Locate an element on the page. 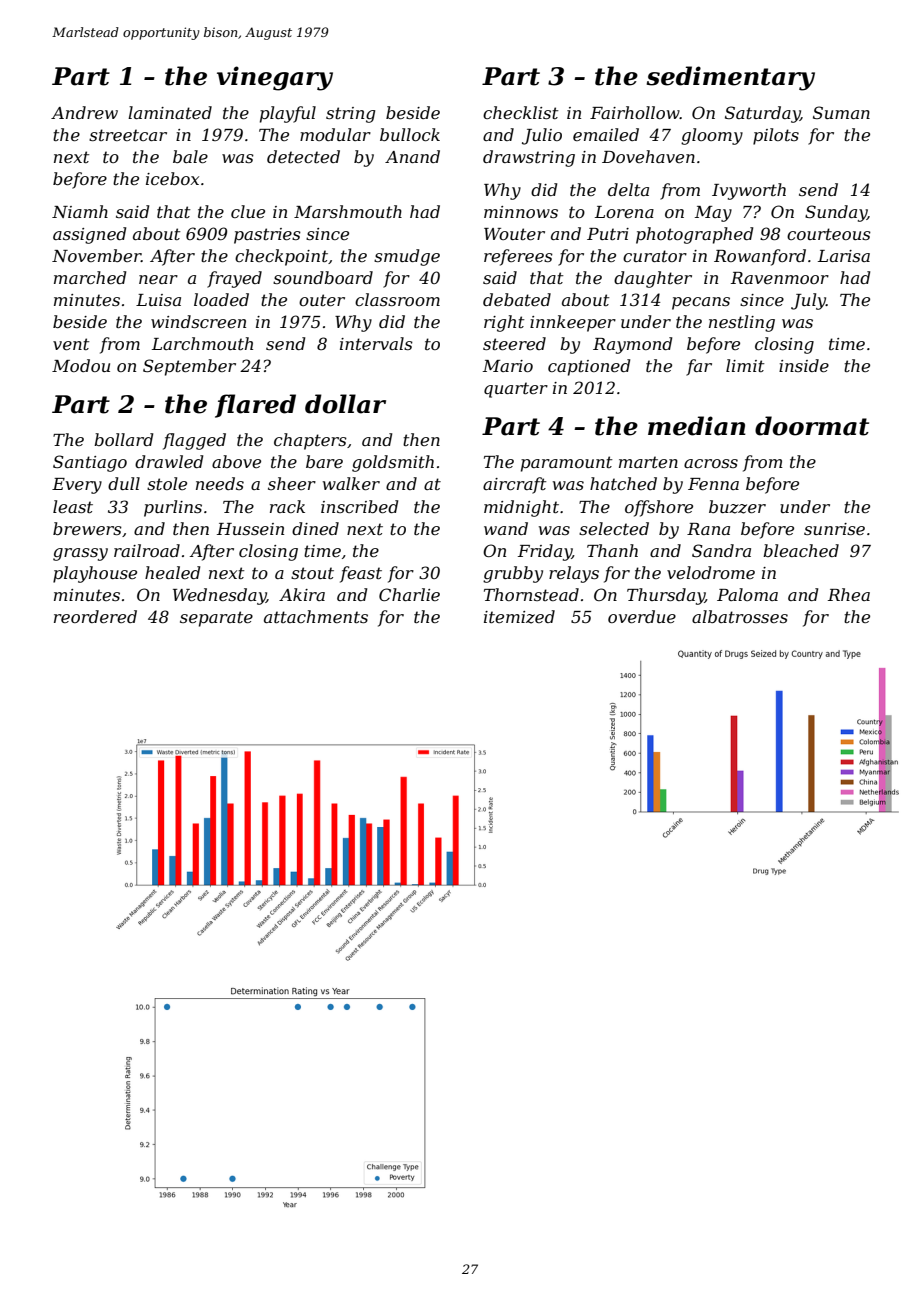 This image has width=924, height=1314. midnight is located at coordinates (521, 508).
